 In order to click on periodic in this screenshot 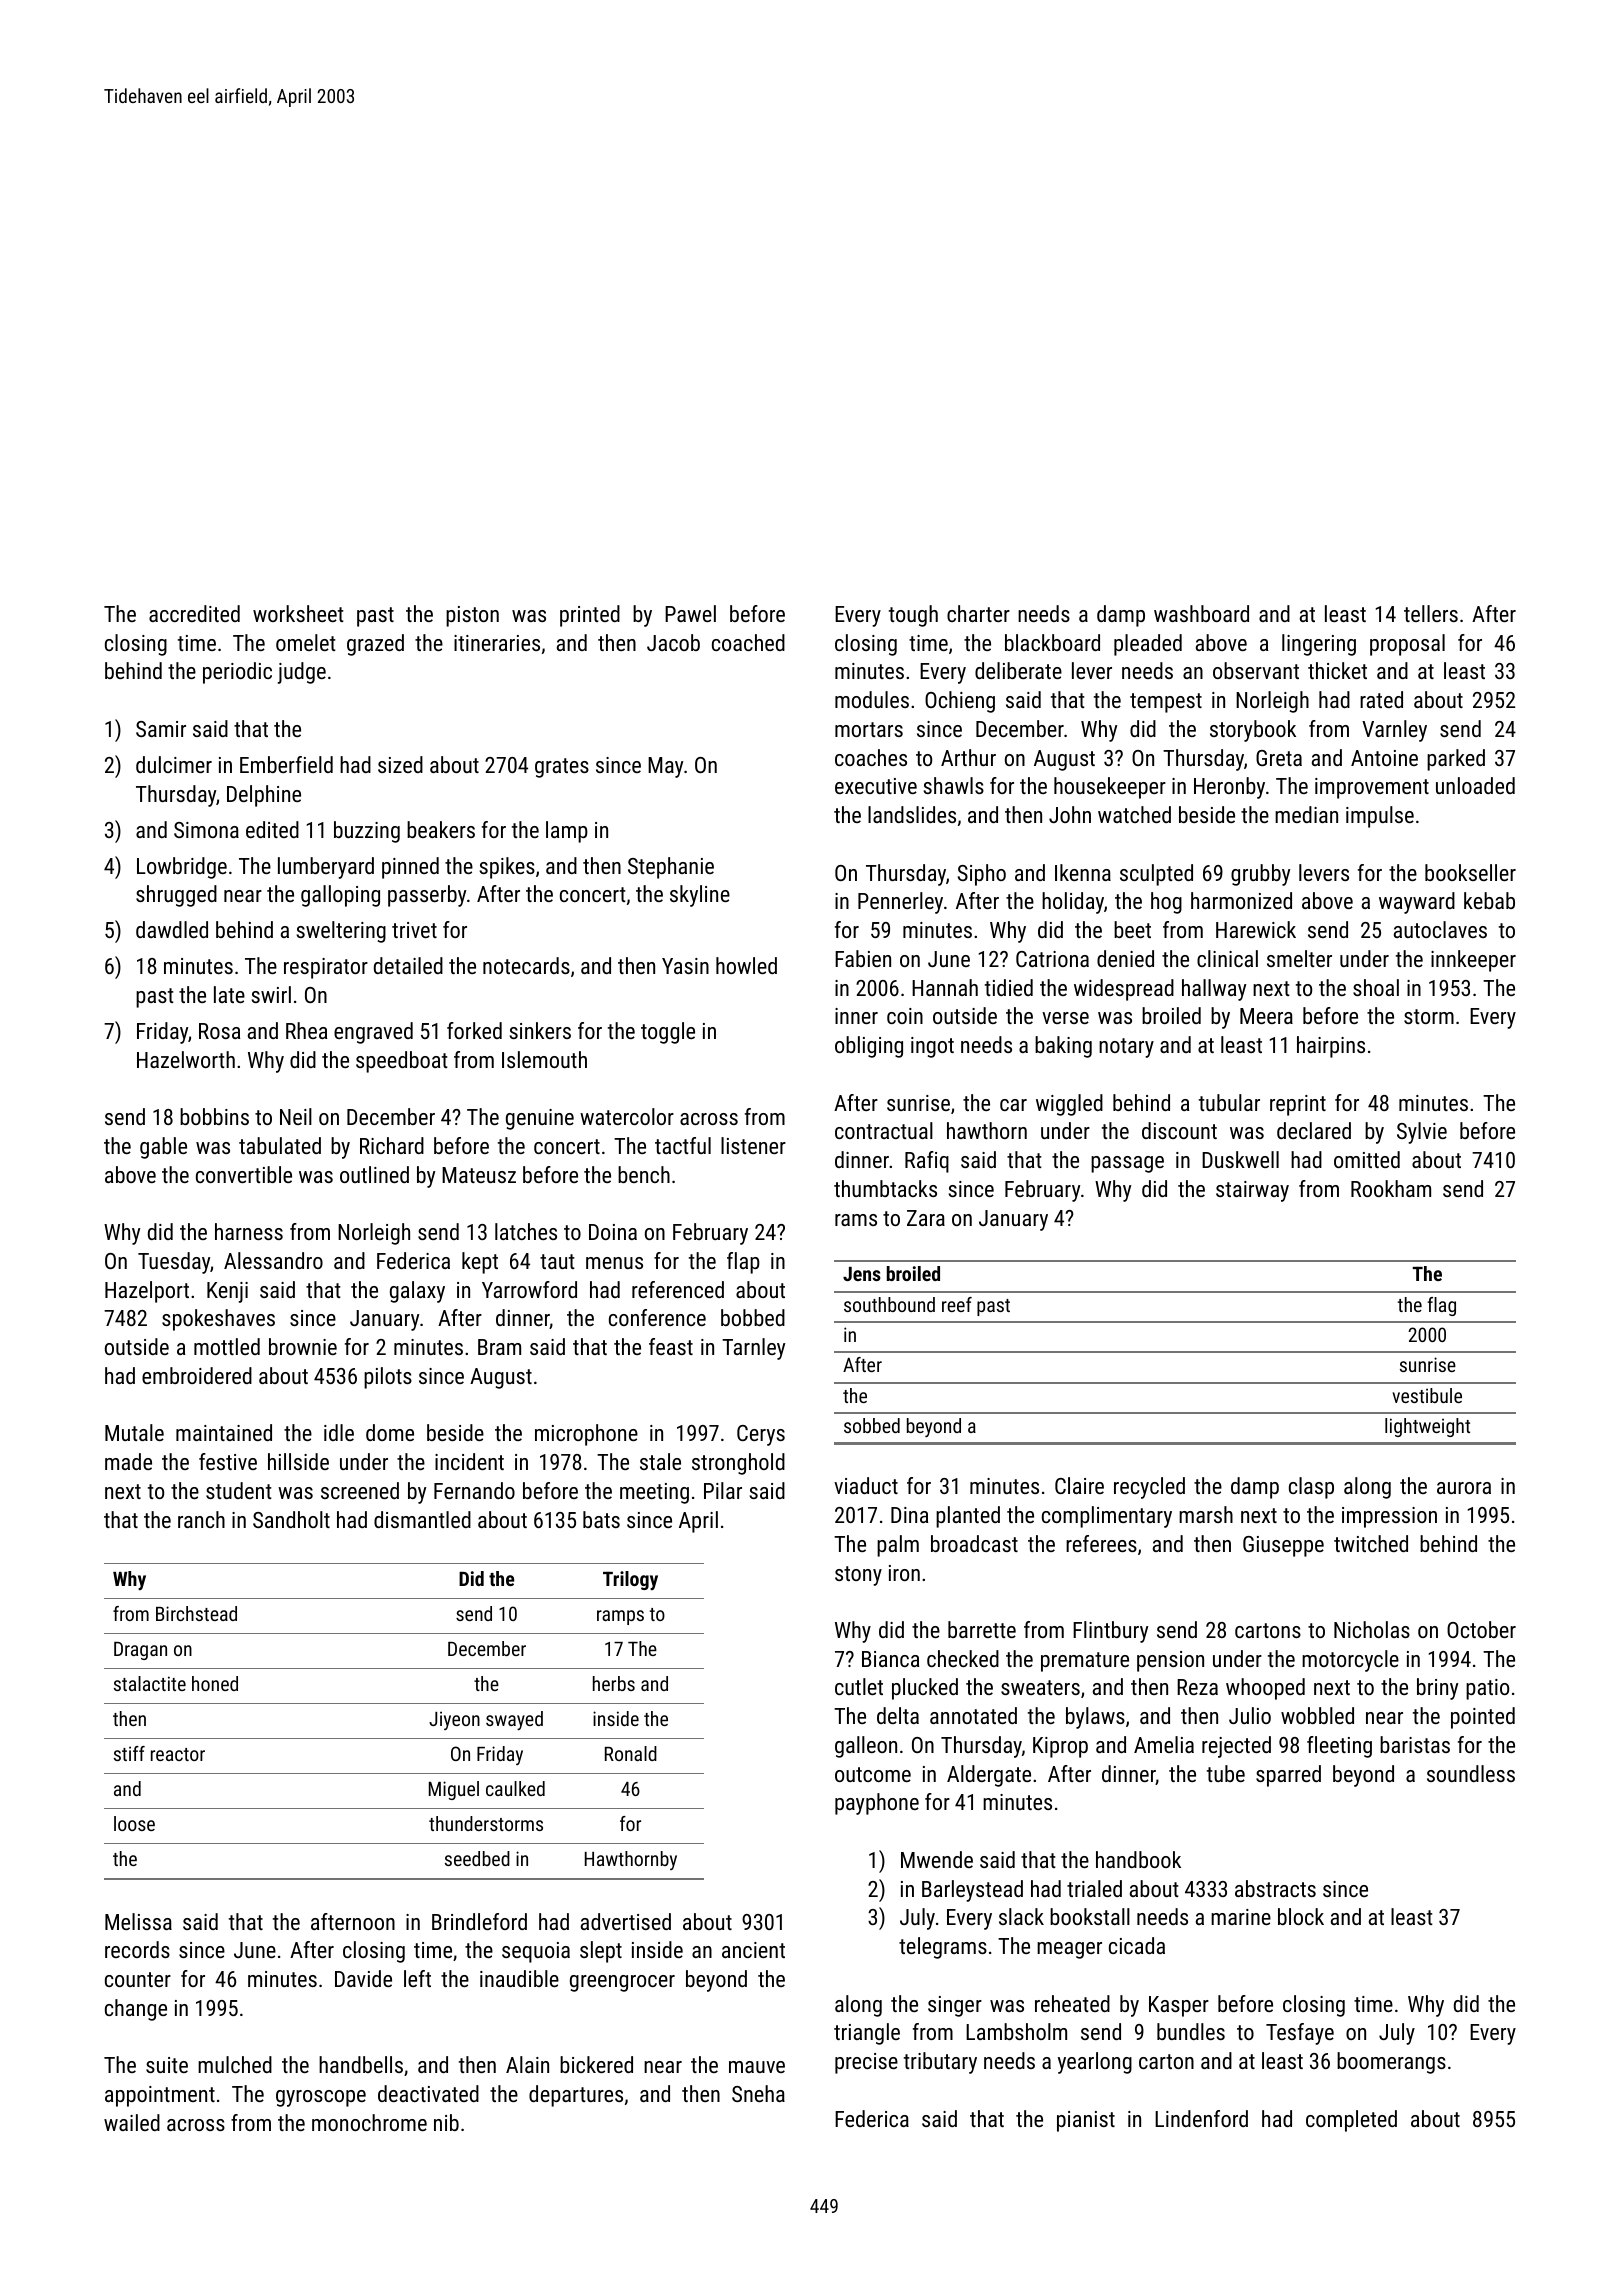, I will do `click(237, 673)`.
